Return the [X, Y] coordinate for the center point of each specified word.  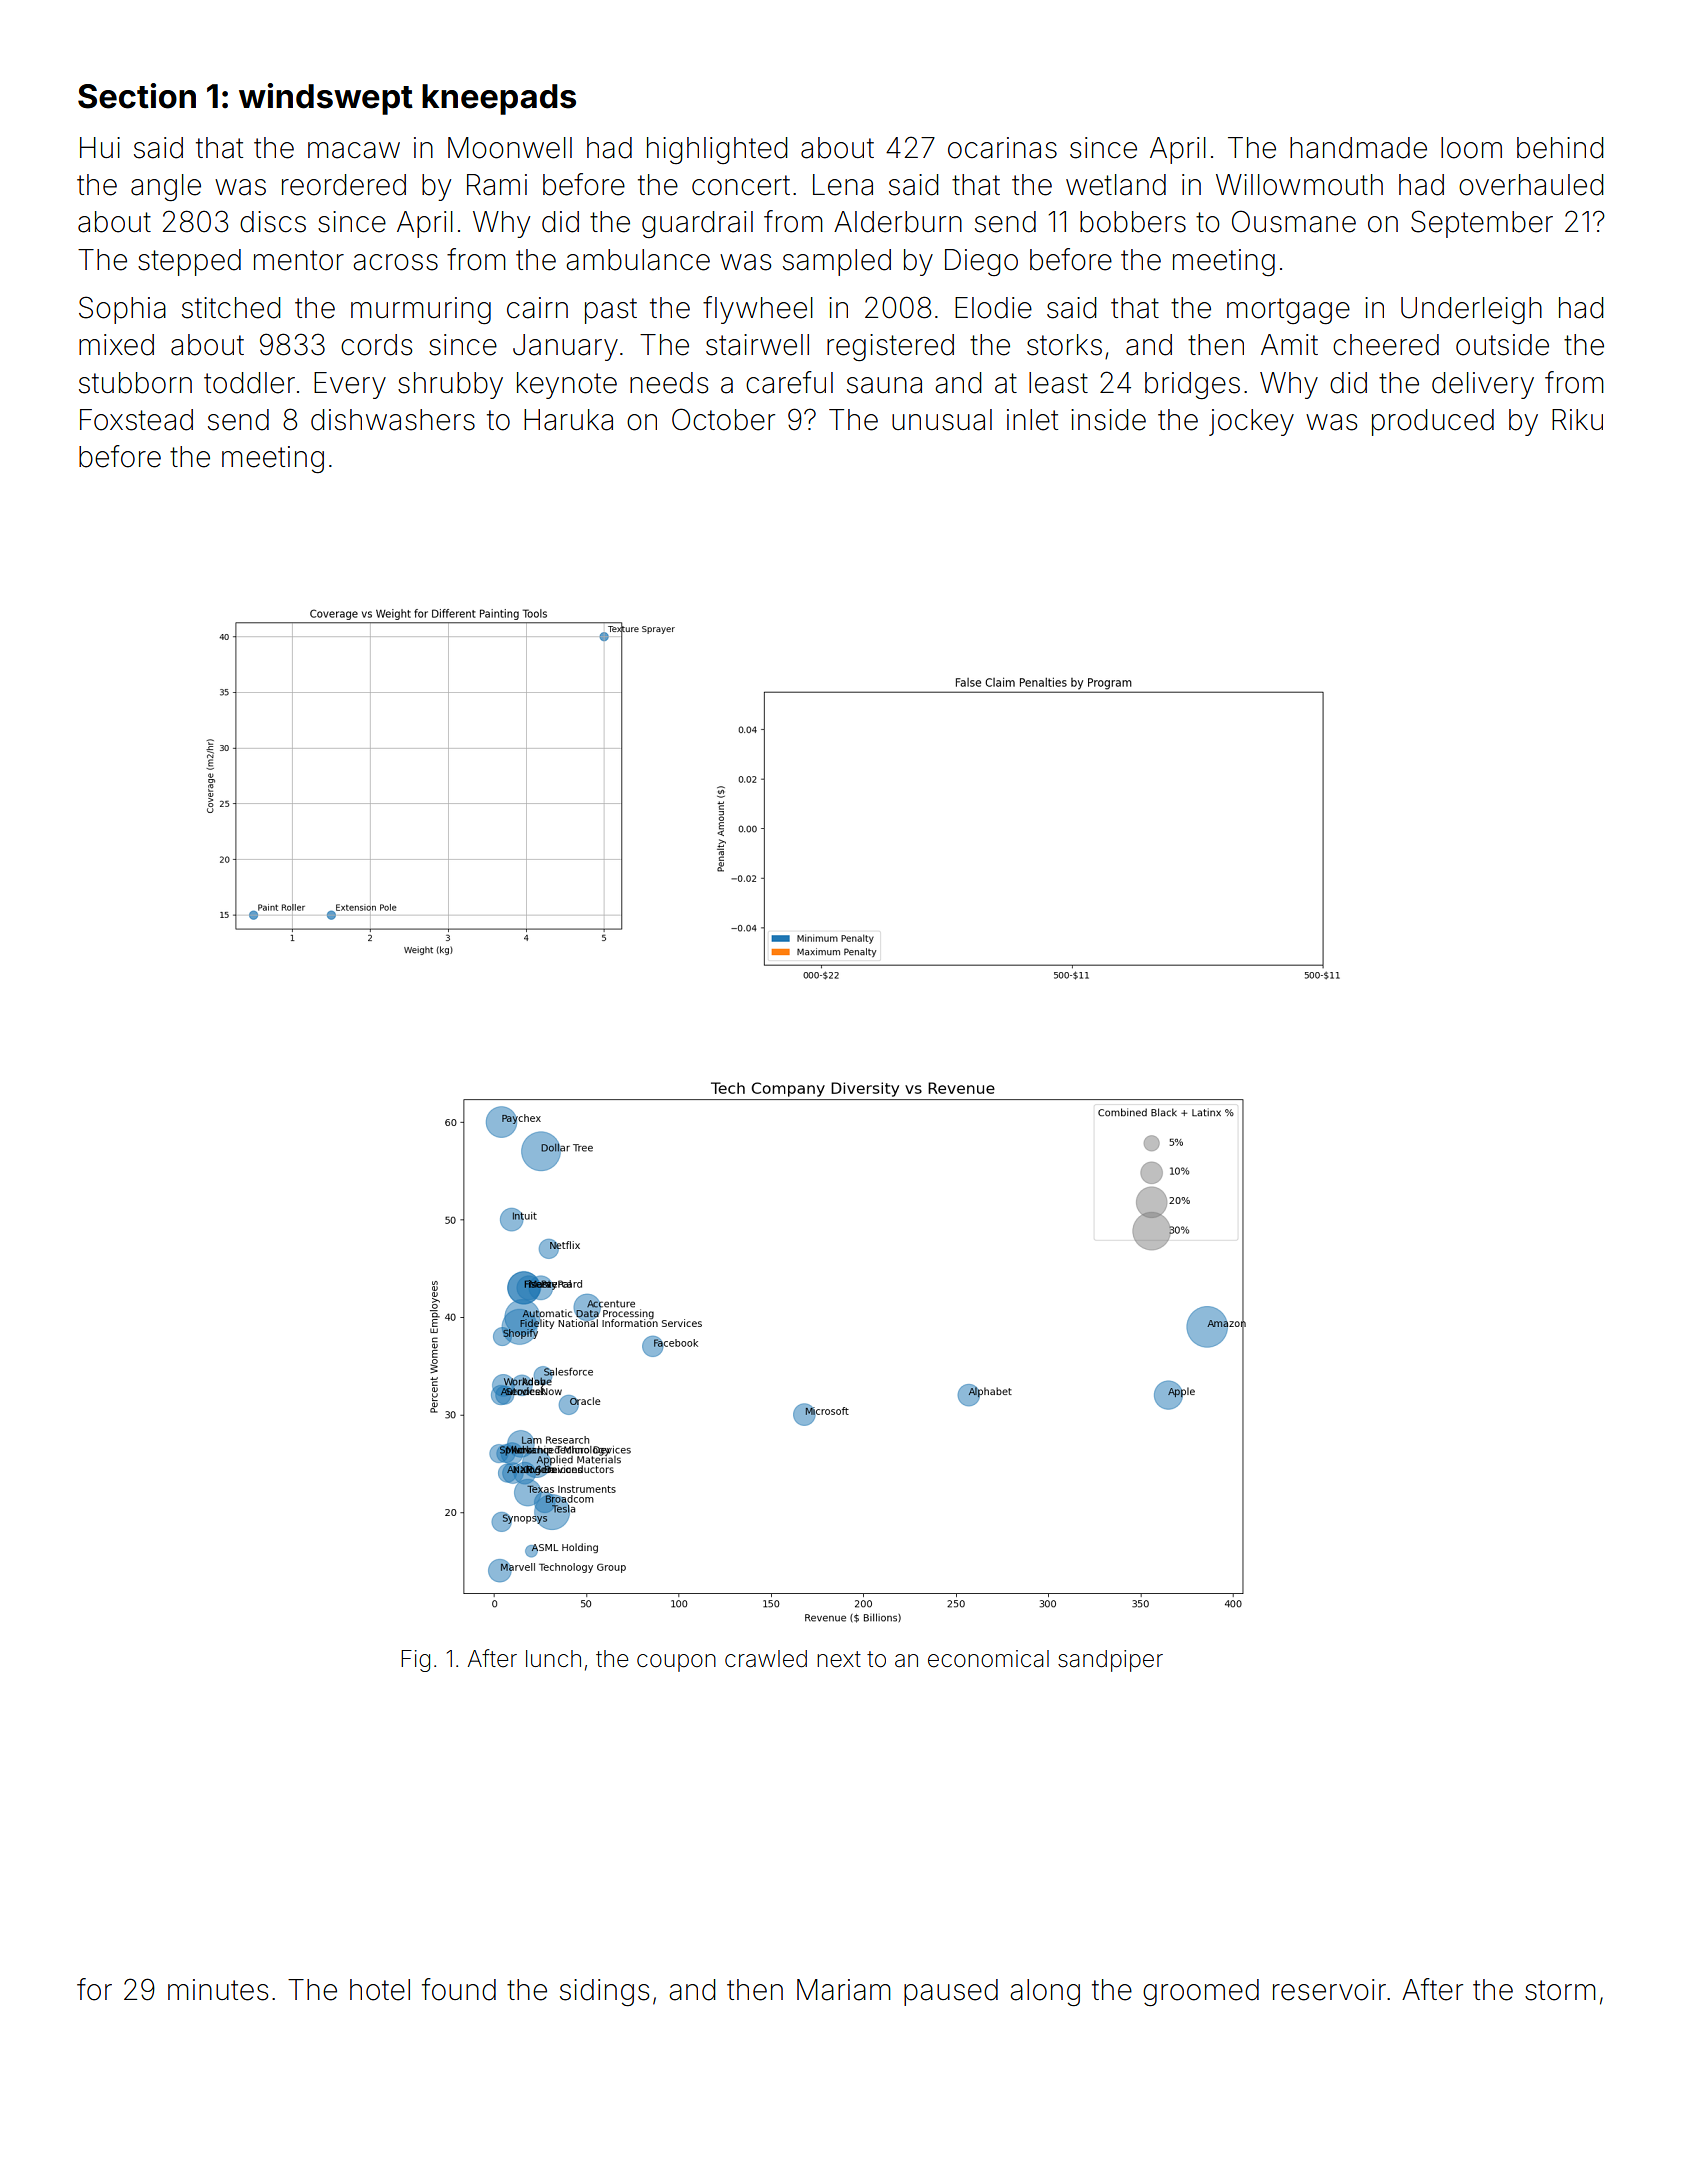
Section [137, 96]
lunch [553, 1658]
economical [988, 1659]
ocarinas [1002, 148]
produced [1433, 422]
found [459, 1989]
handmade [1358, 148]
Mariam [844, 1990]
